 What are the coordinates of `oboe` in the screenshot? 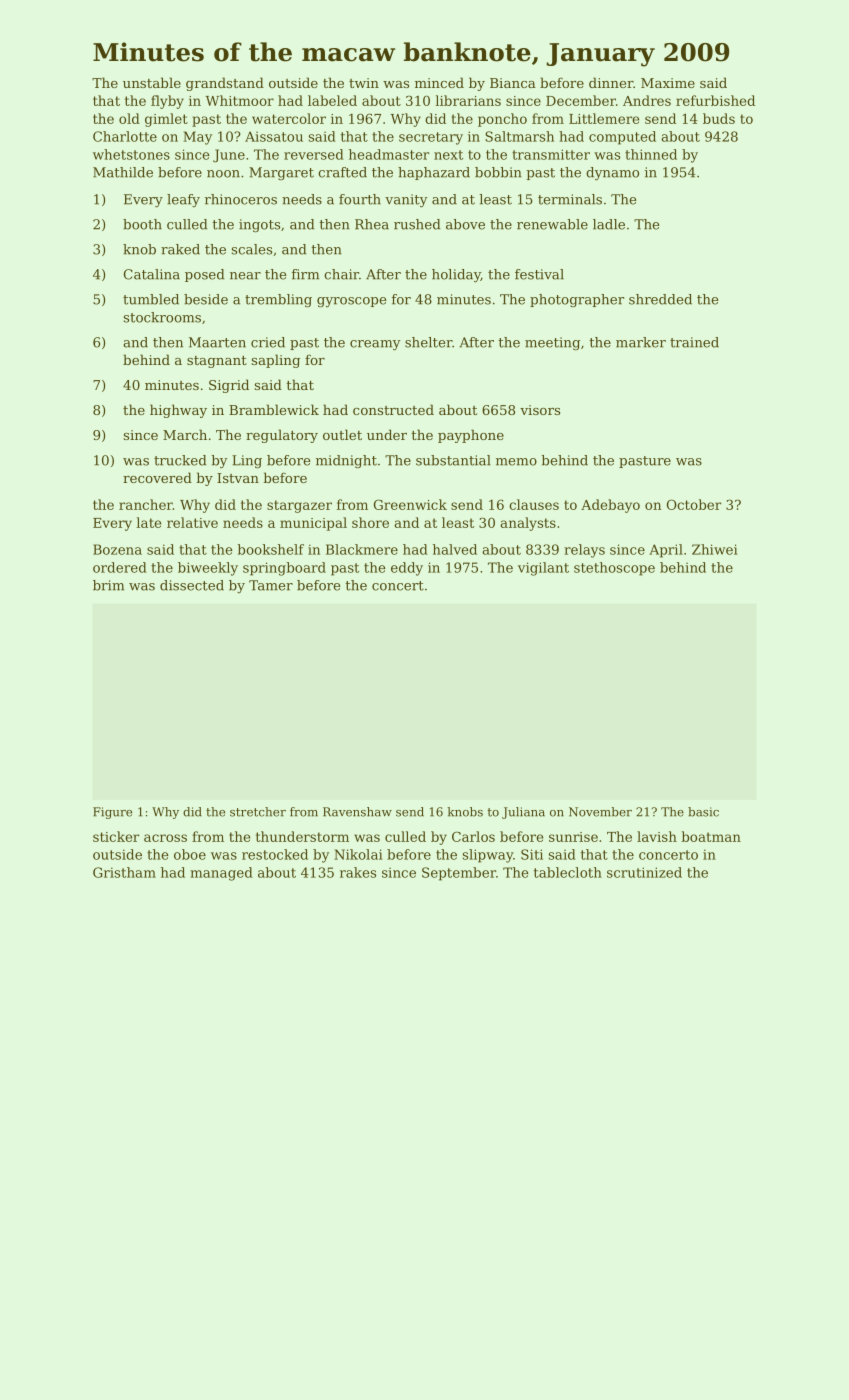 It's located at (190, 854).
